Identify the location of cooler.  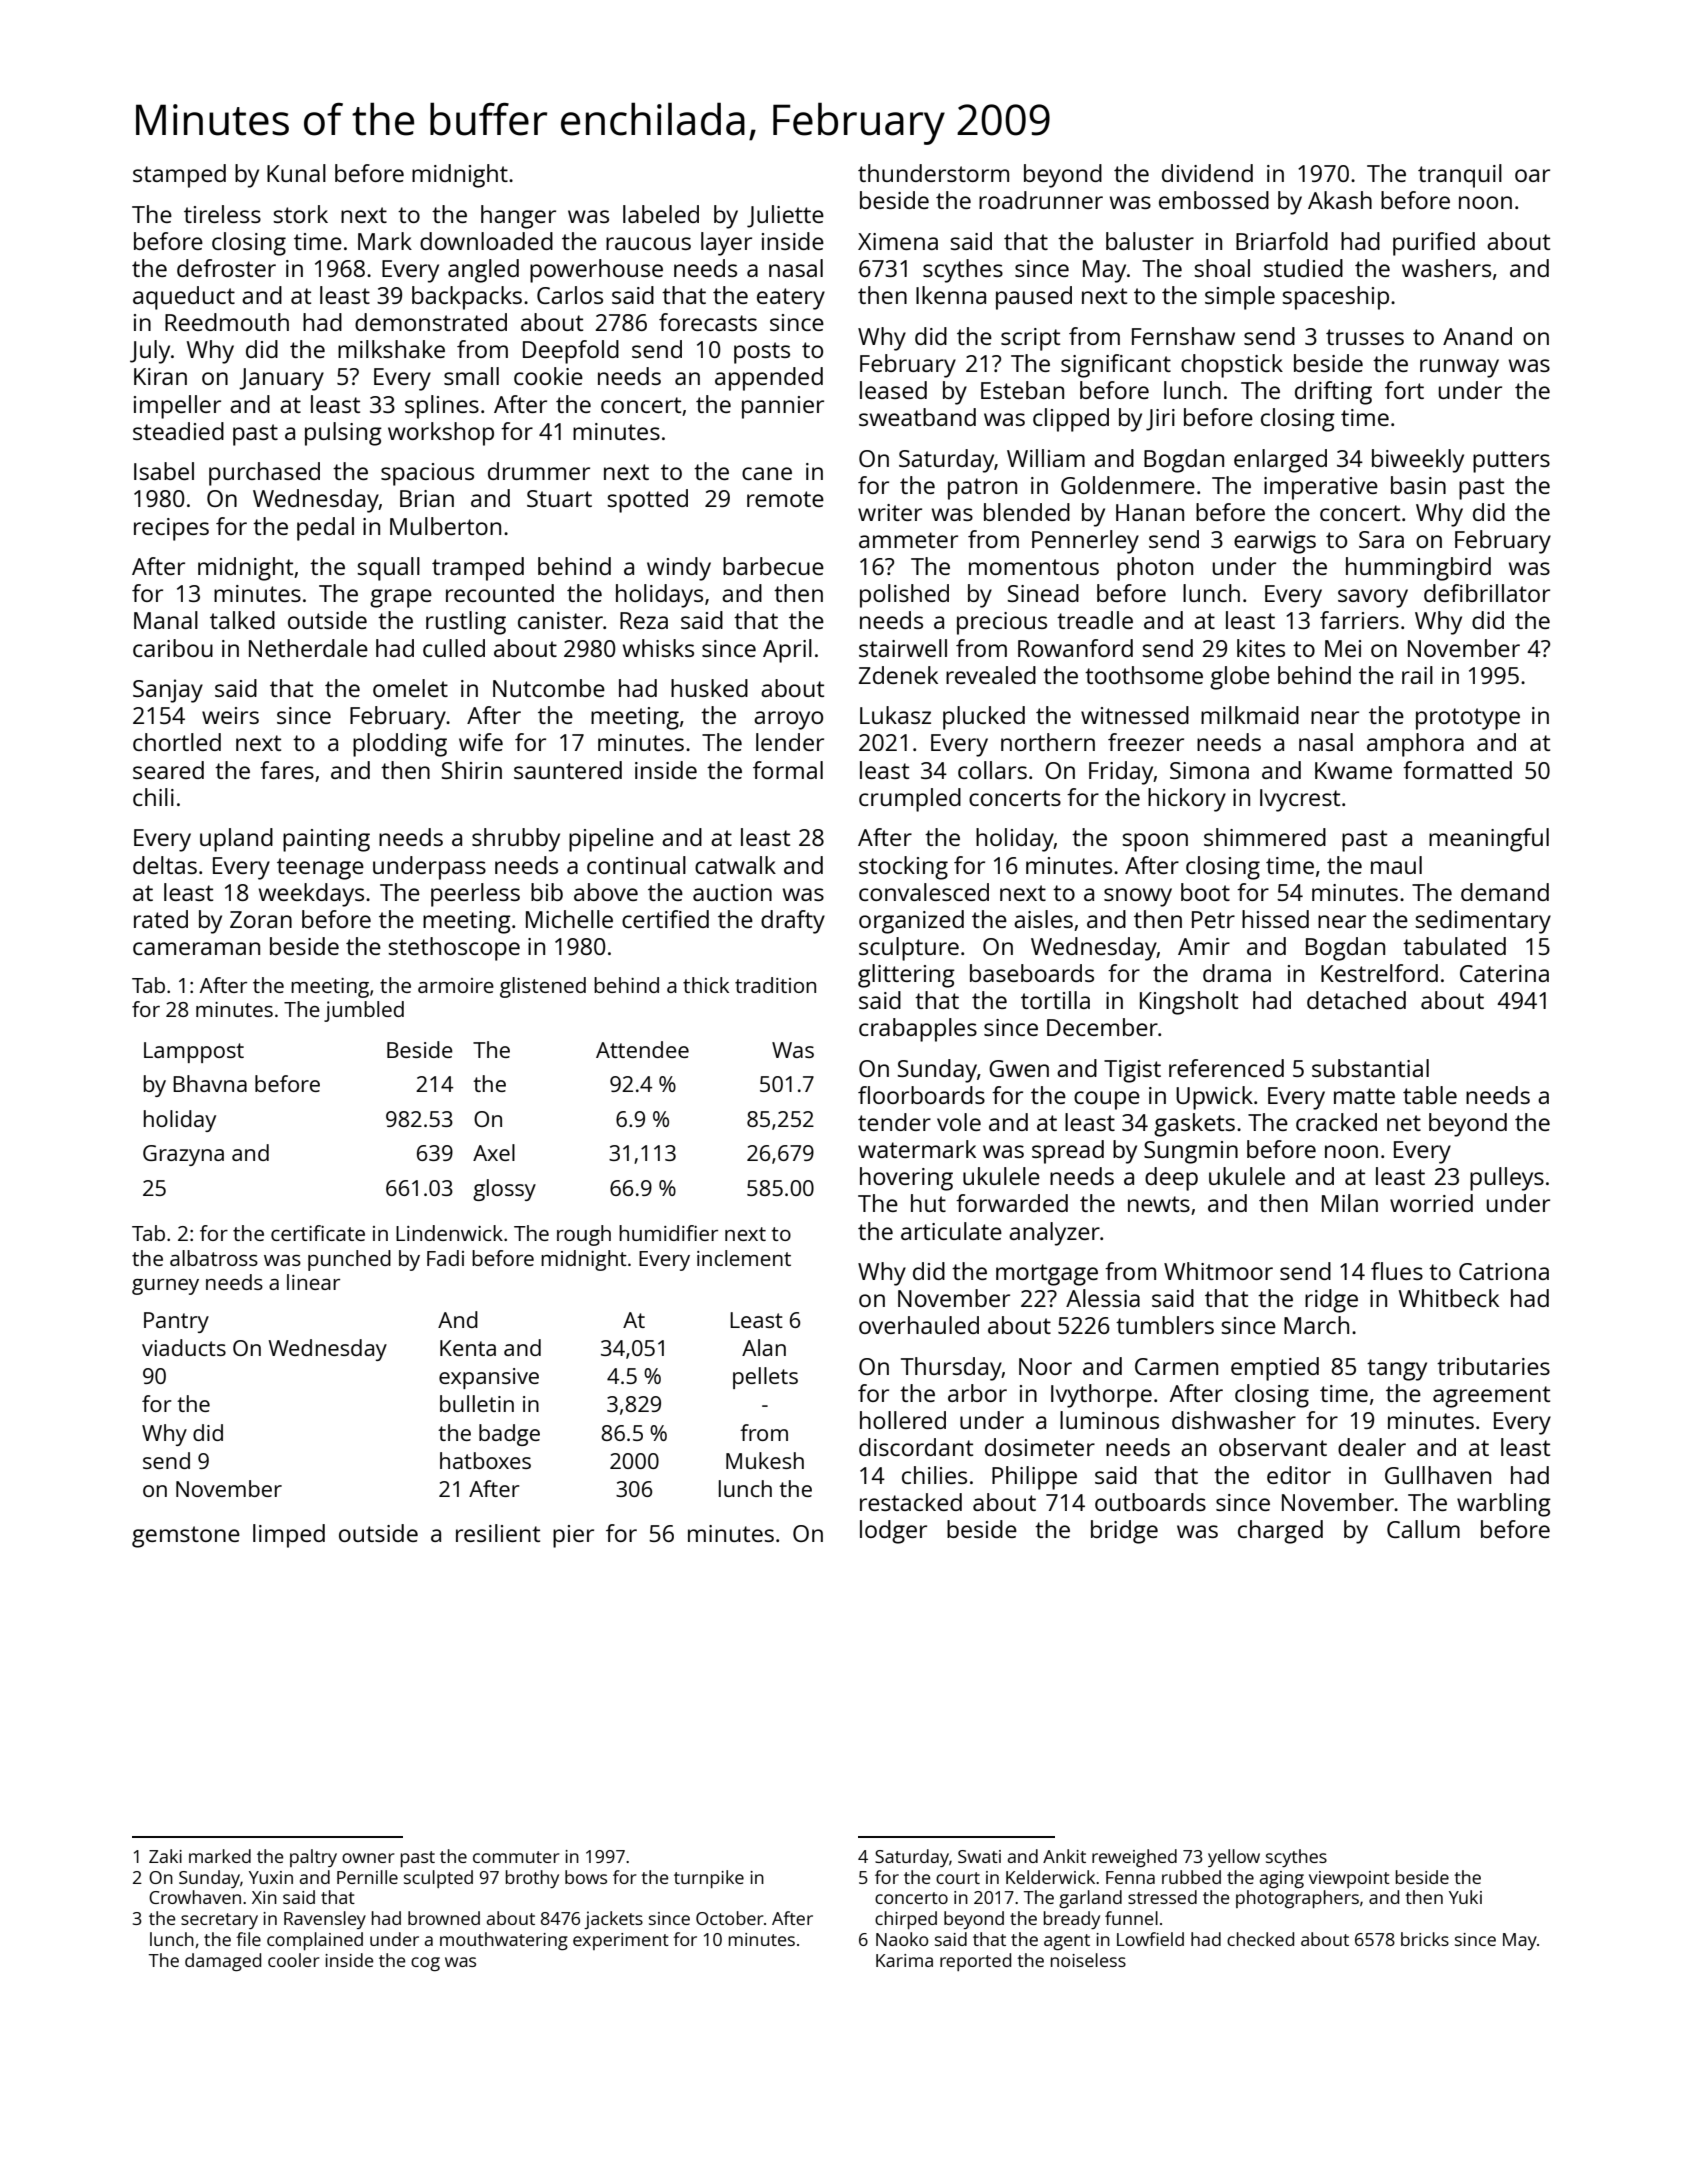
(294, 1960).
